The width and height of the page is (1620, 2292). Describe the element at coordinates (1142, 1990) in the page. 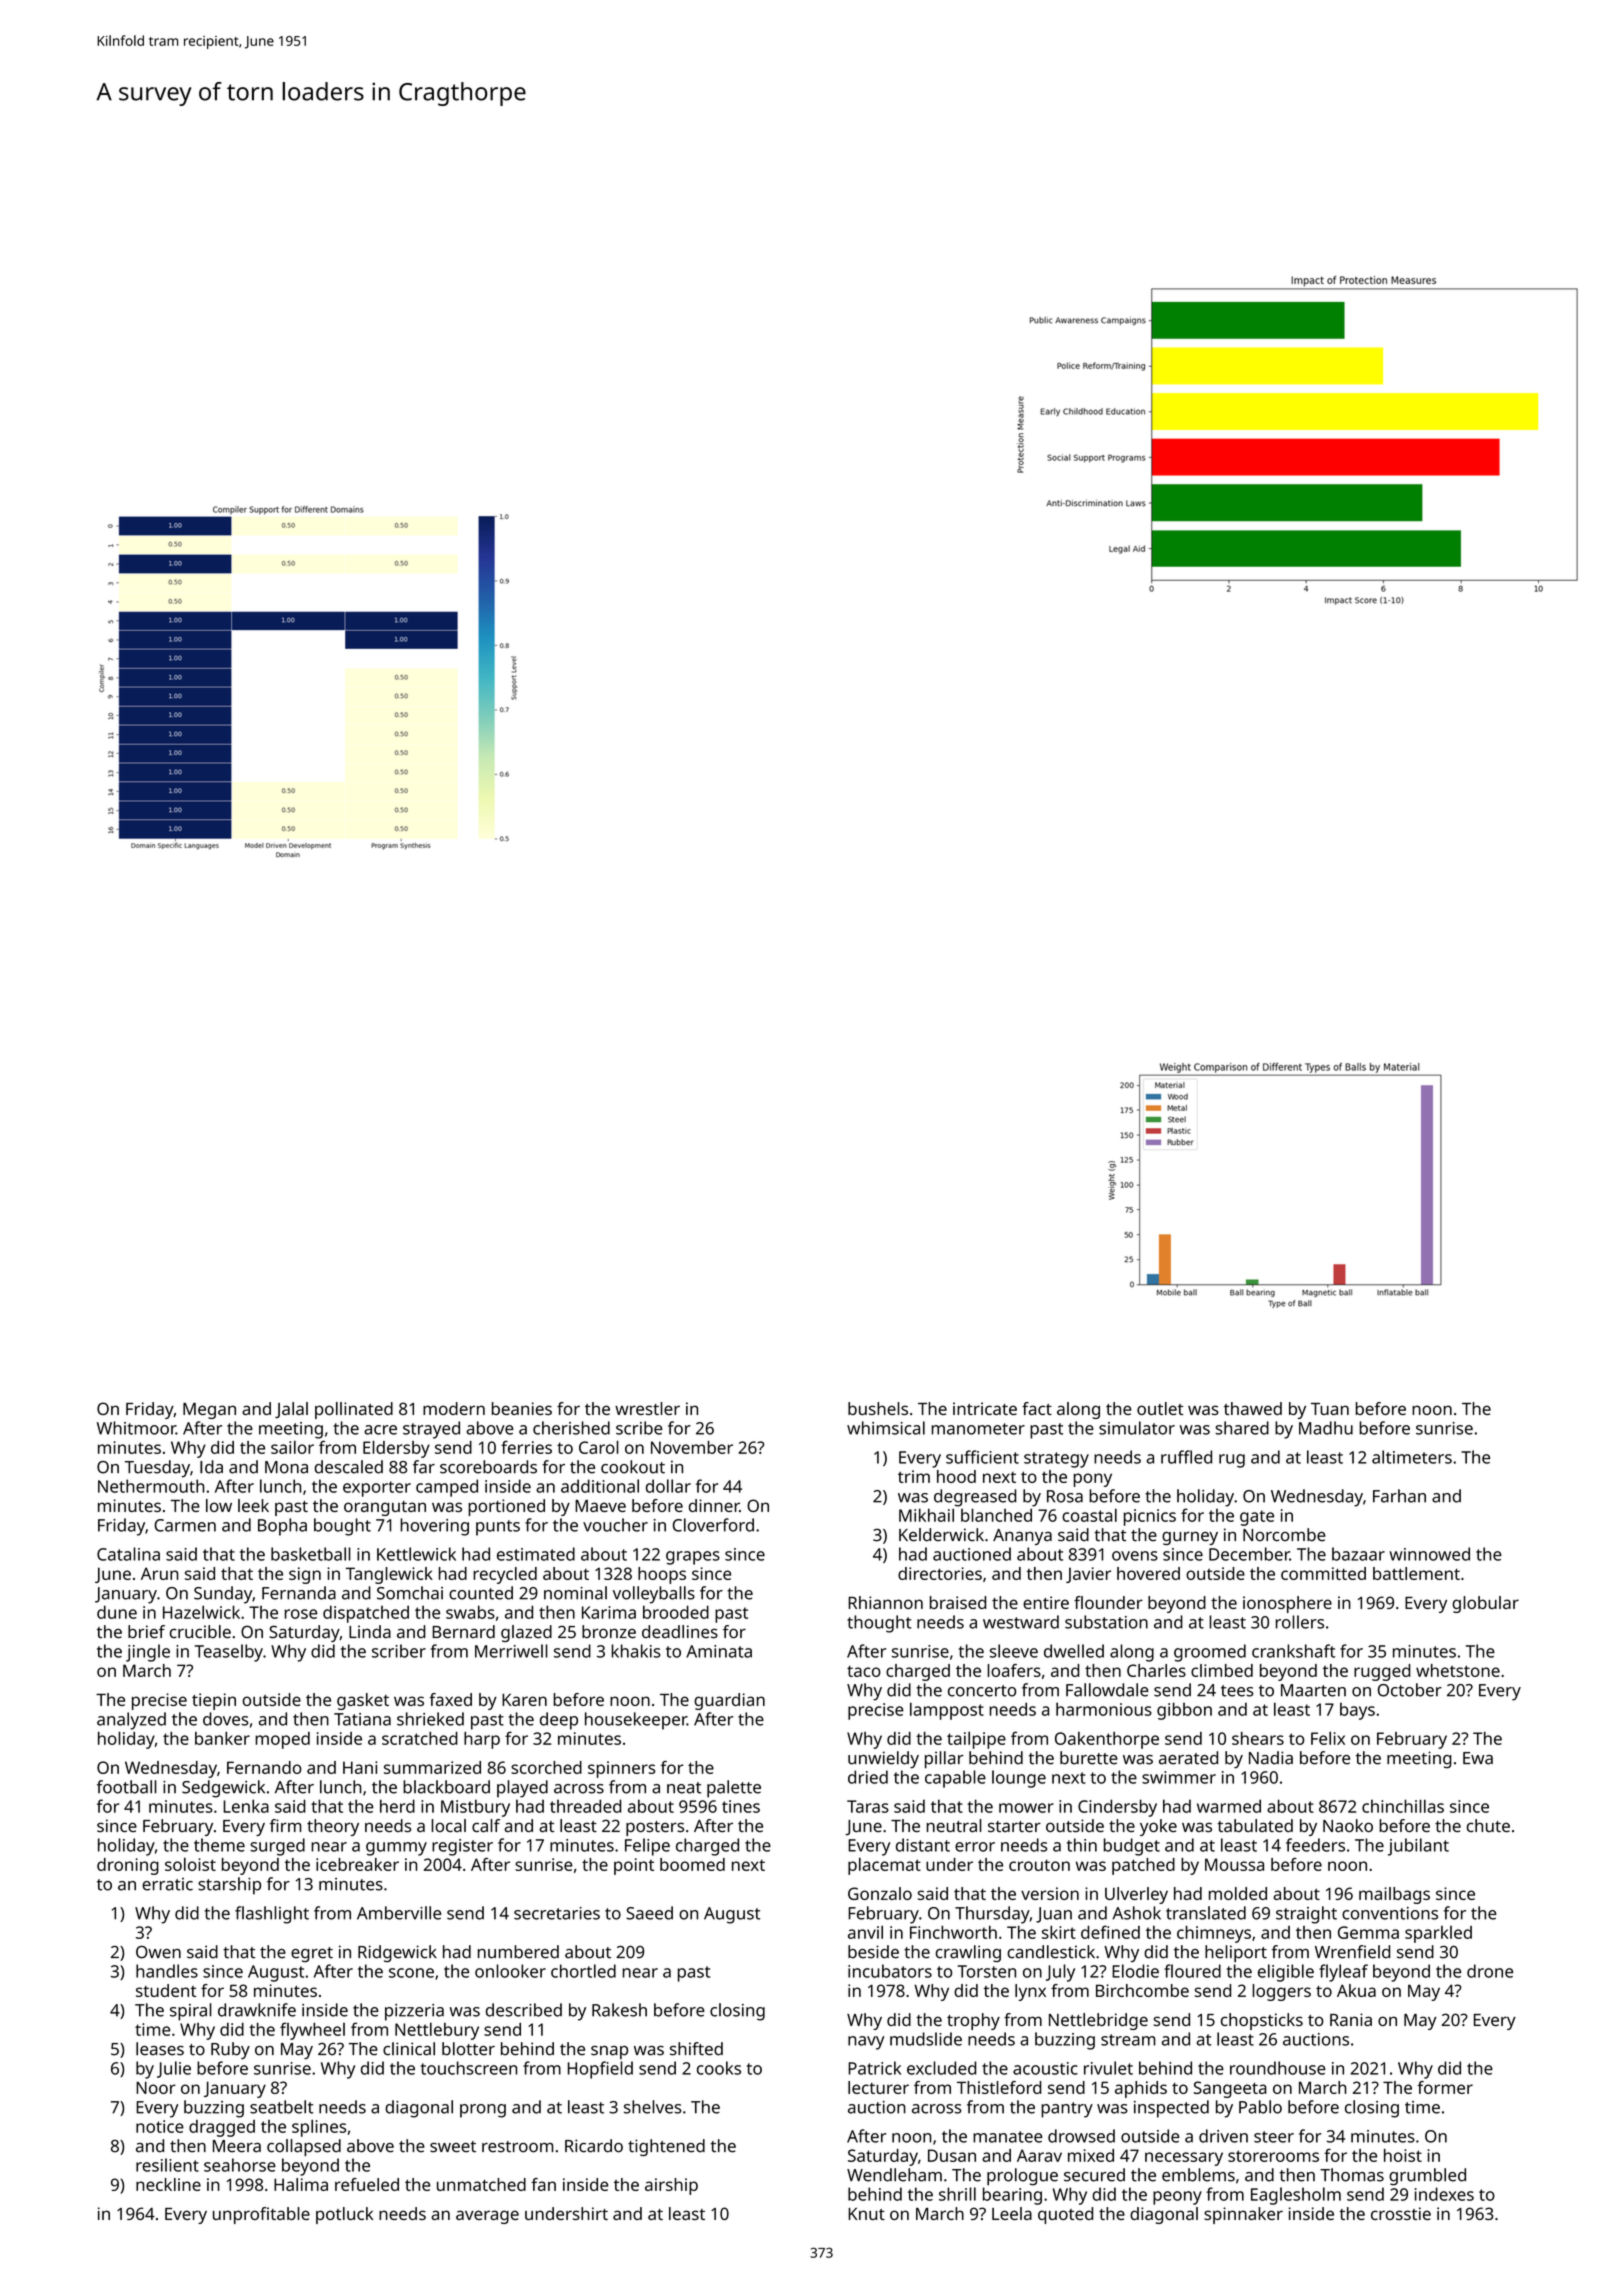

I see `Birchcombe` at that location.
